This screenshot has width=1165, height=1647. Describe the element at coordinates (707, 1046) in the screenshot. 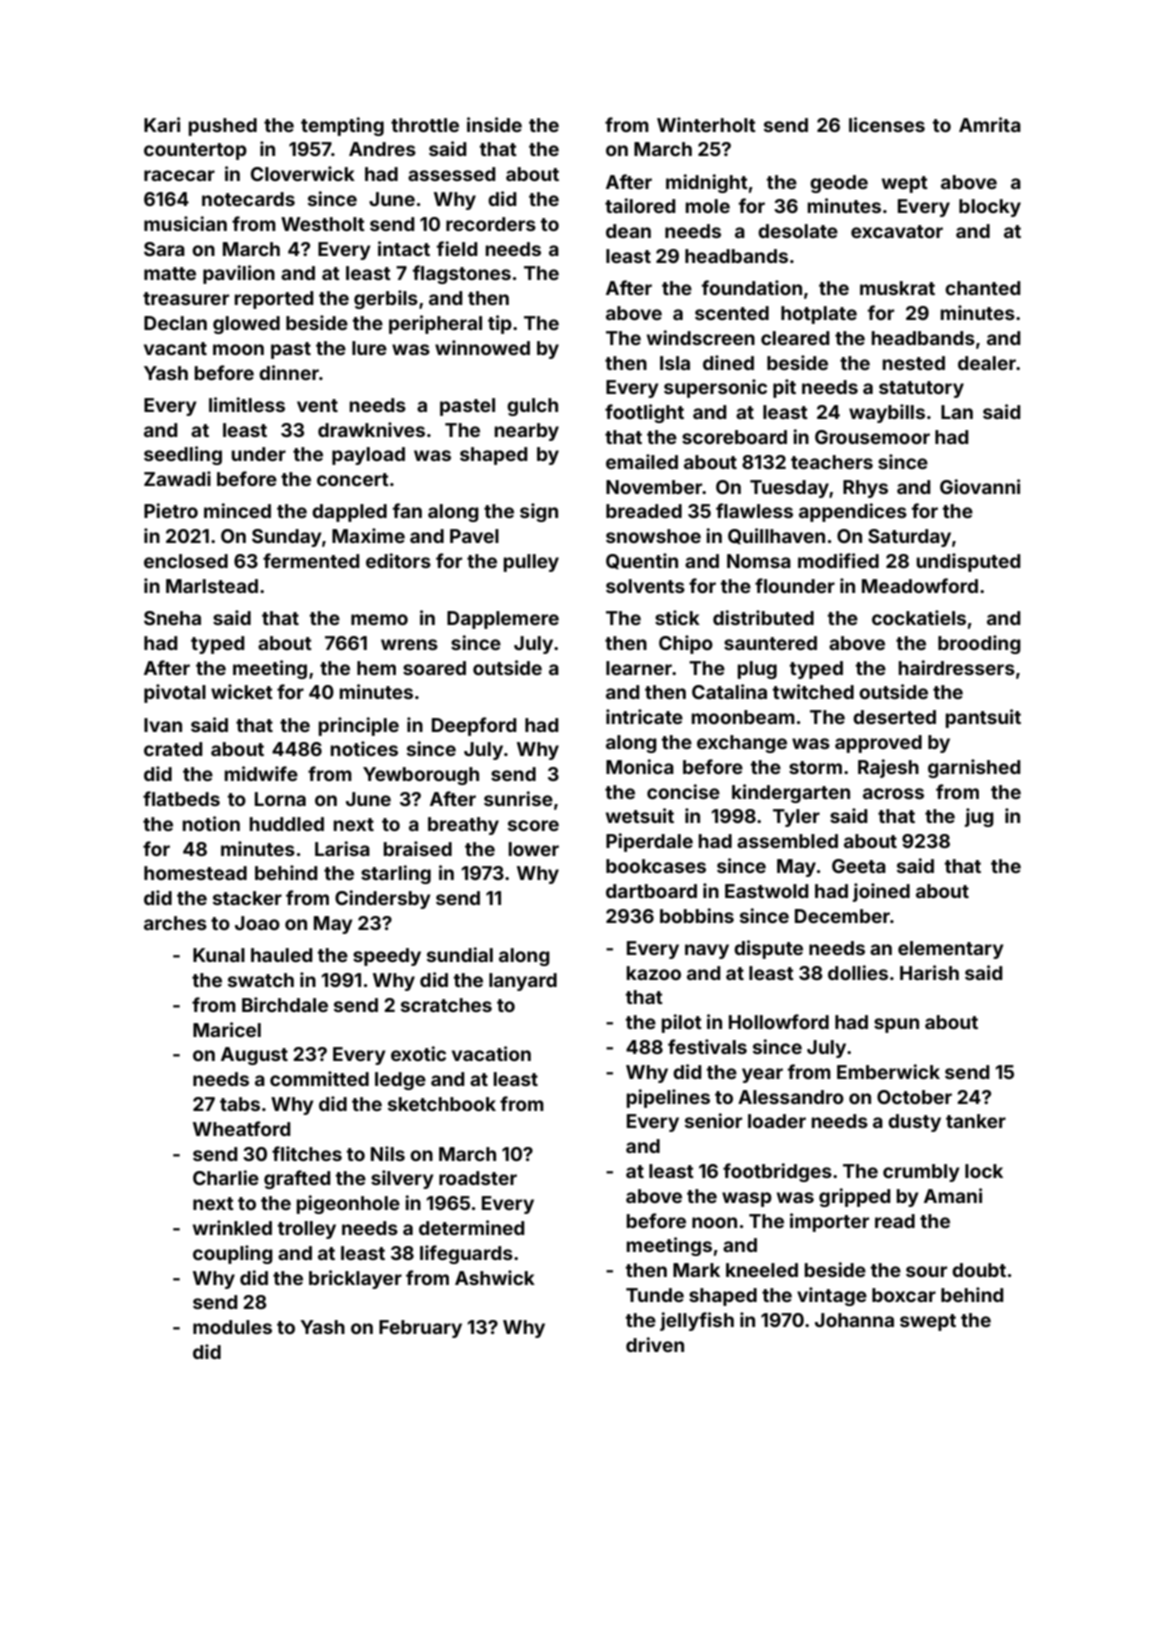

I see `festivals` at that location.
